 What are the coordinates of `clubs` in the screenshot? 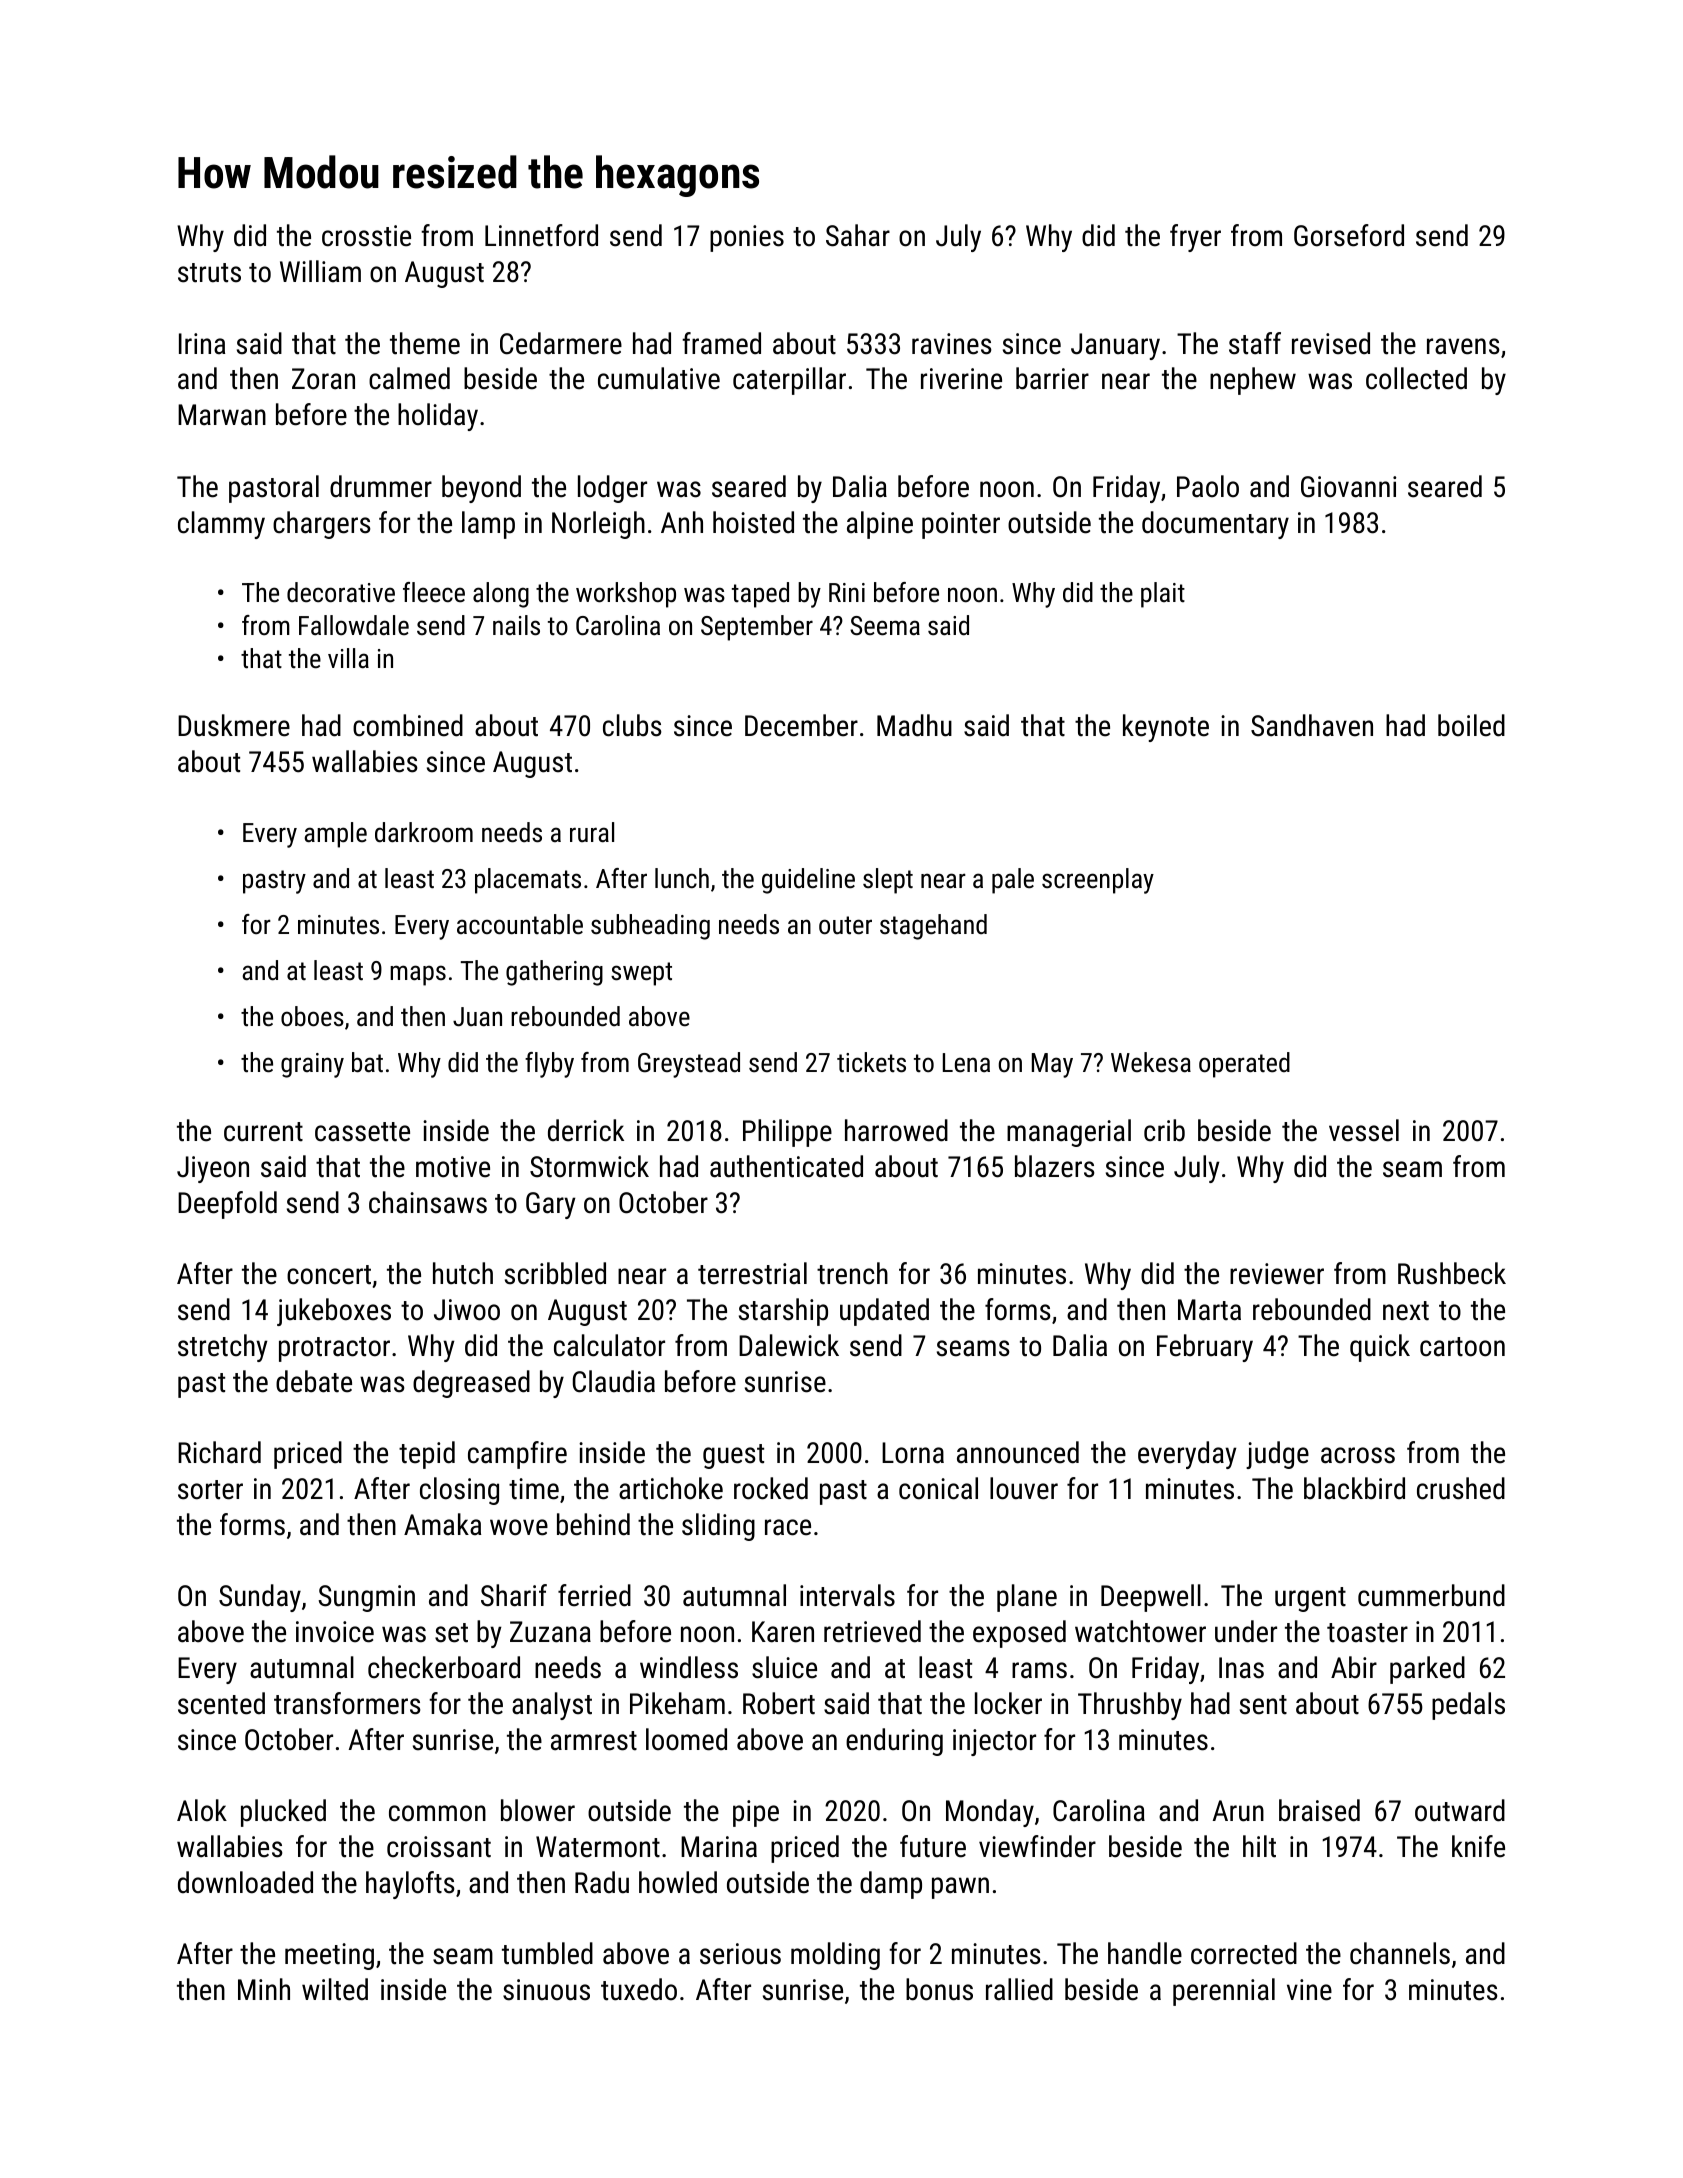 It's located at (632, 725).
